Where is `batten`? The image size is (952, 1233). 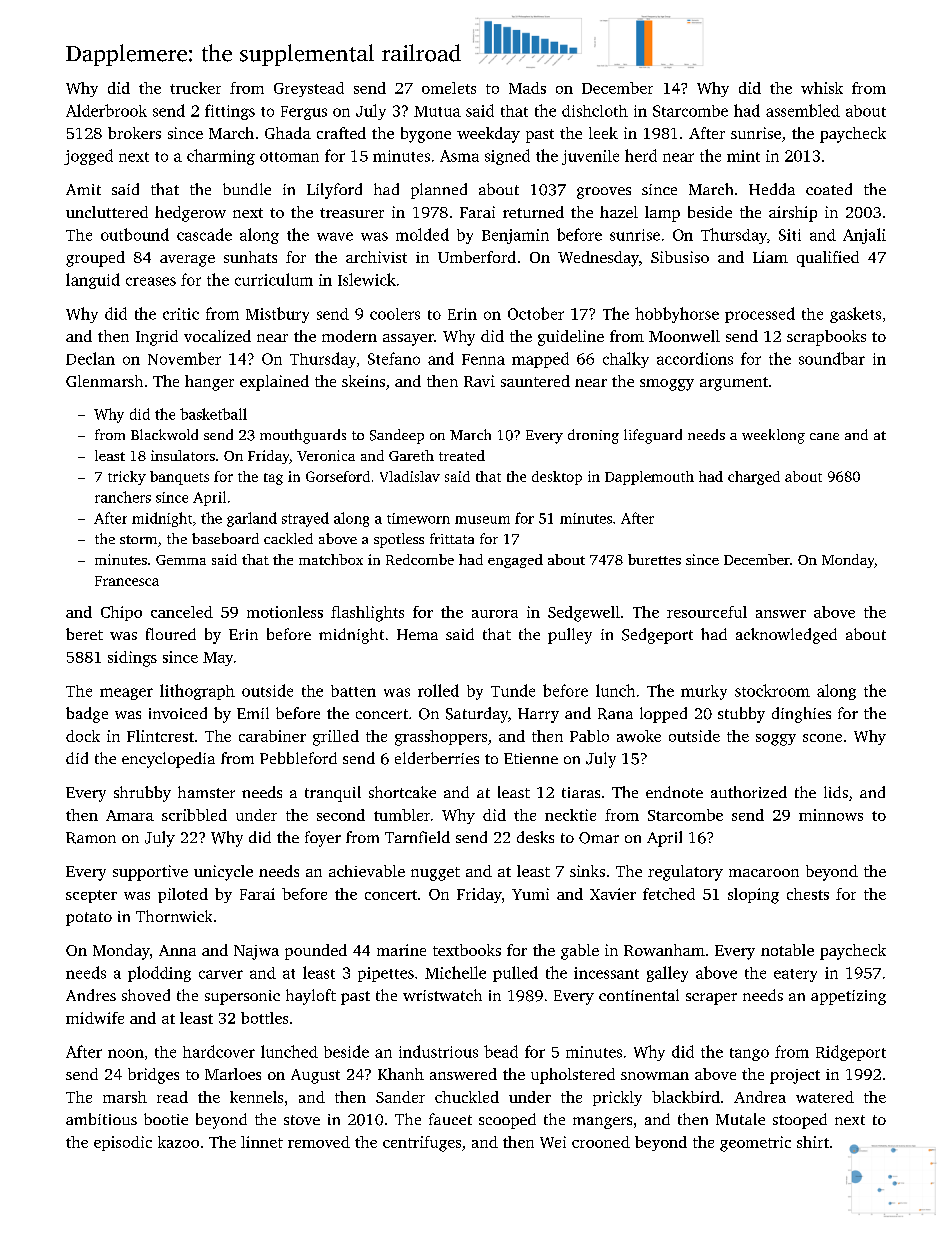
batten is located at coordinates (353, 691).
